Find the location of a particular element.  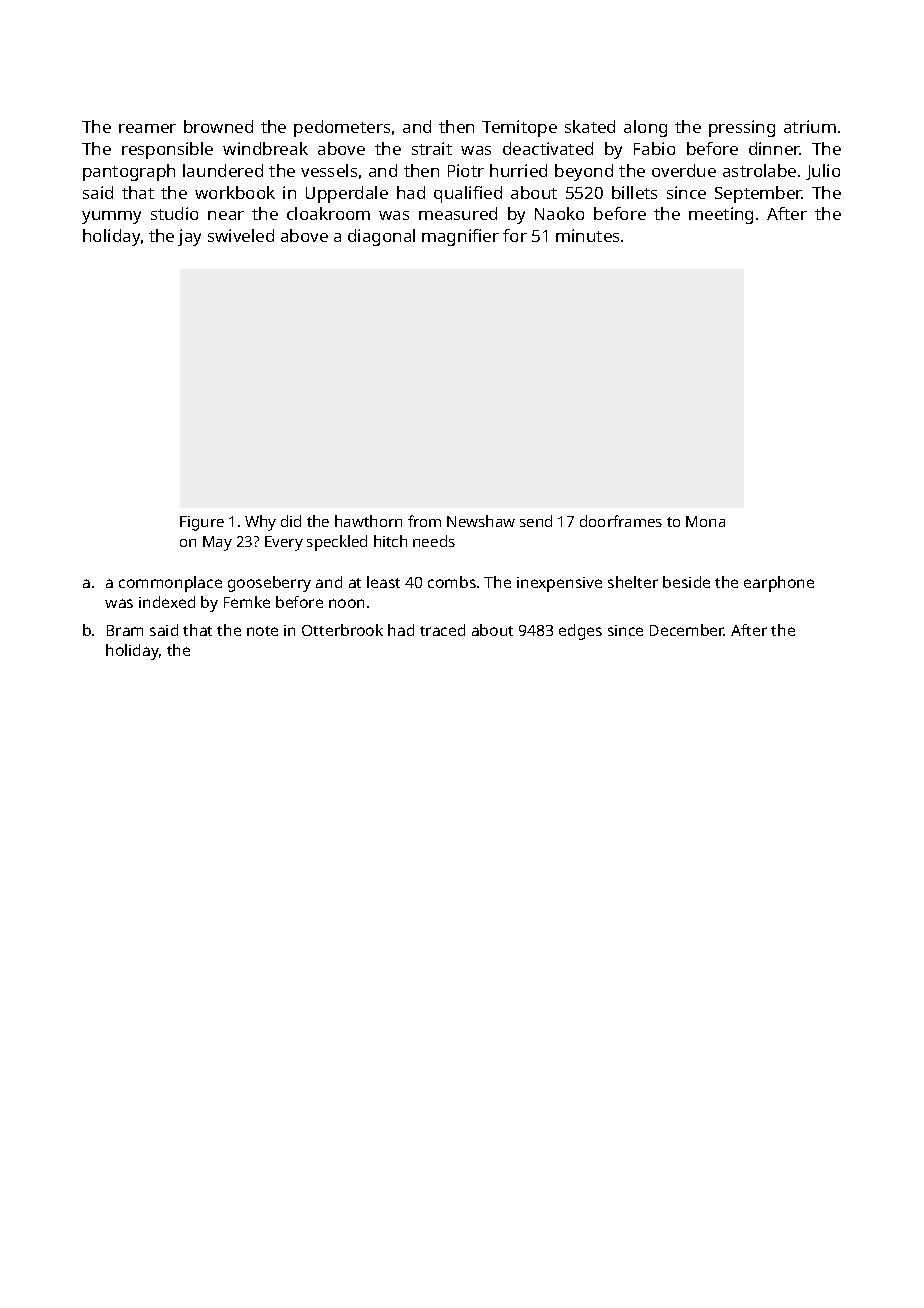

meeting is located at coordinates (721, 215).
